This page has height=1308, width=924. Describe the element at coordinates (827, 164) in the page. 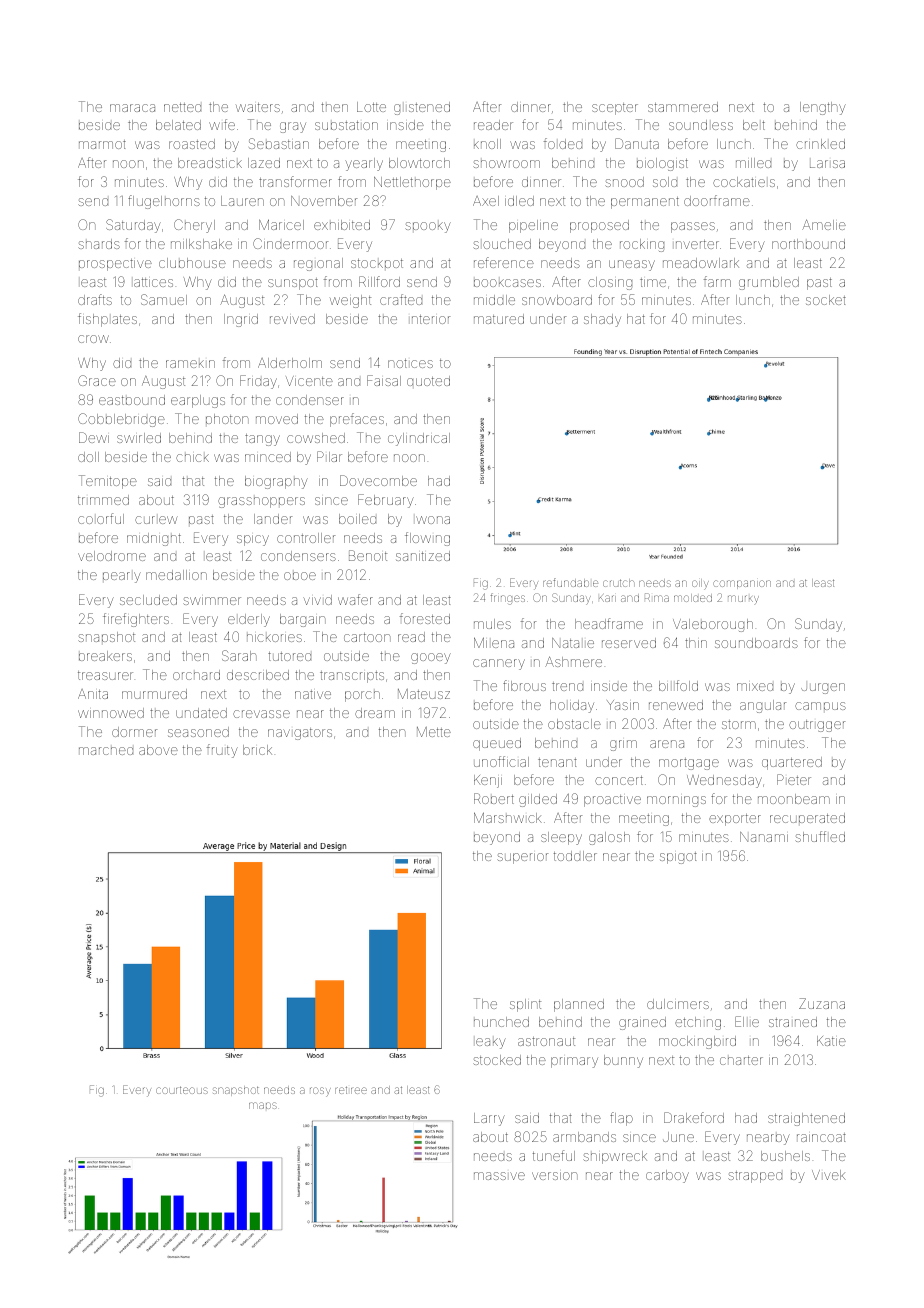

I see `Larisa` at that location.
